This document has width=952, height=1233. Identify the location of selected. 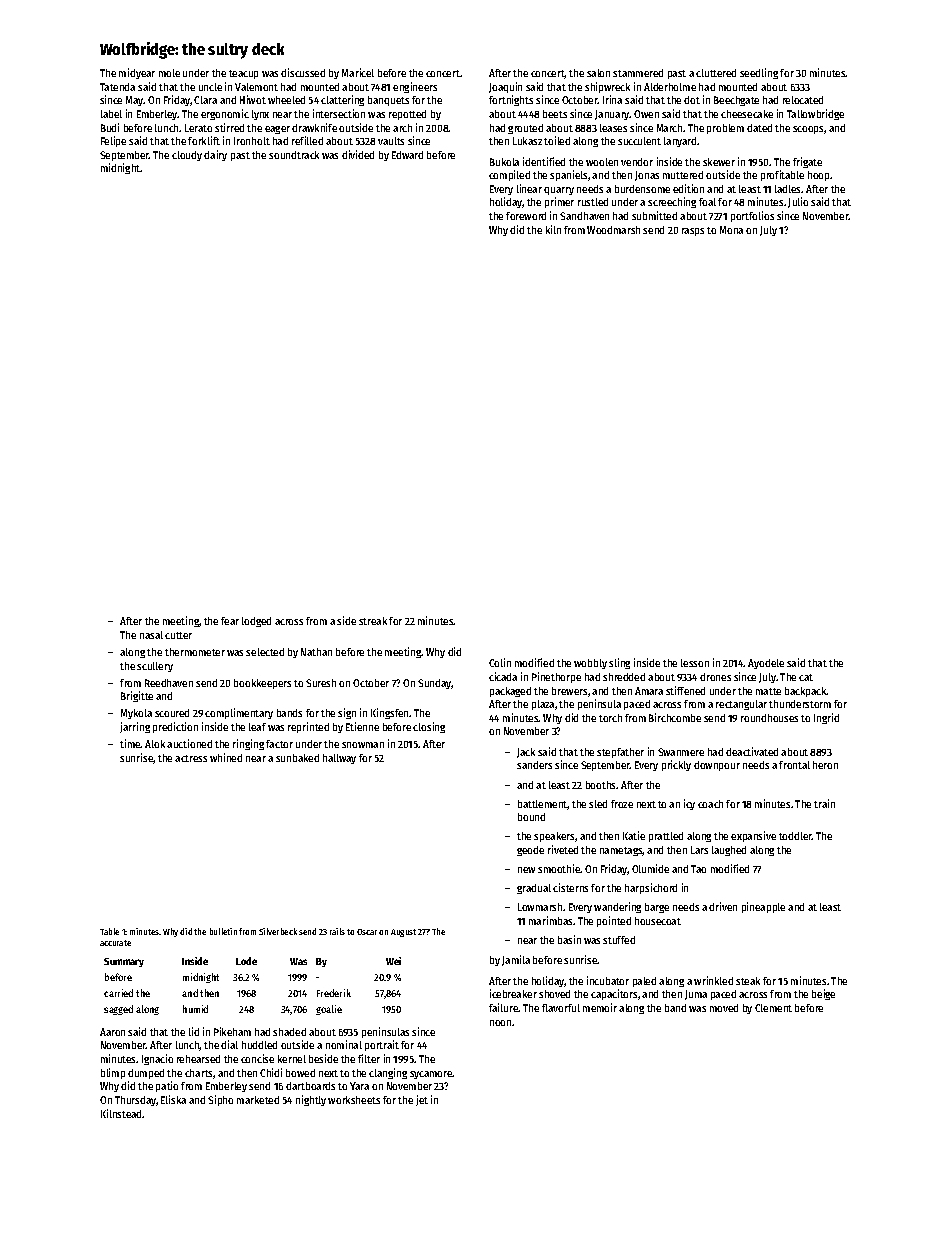
(265, 652).
